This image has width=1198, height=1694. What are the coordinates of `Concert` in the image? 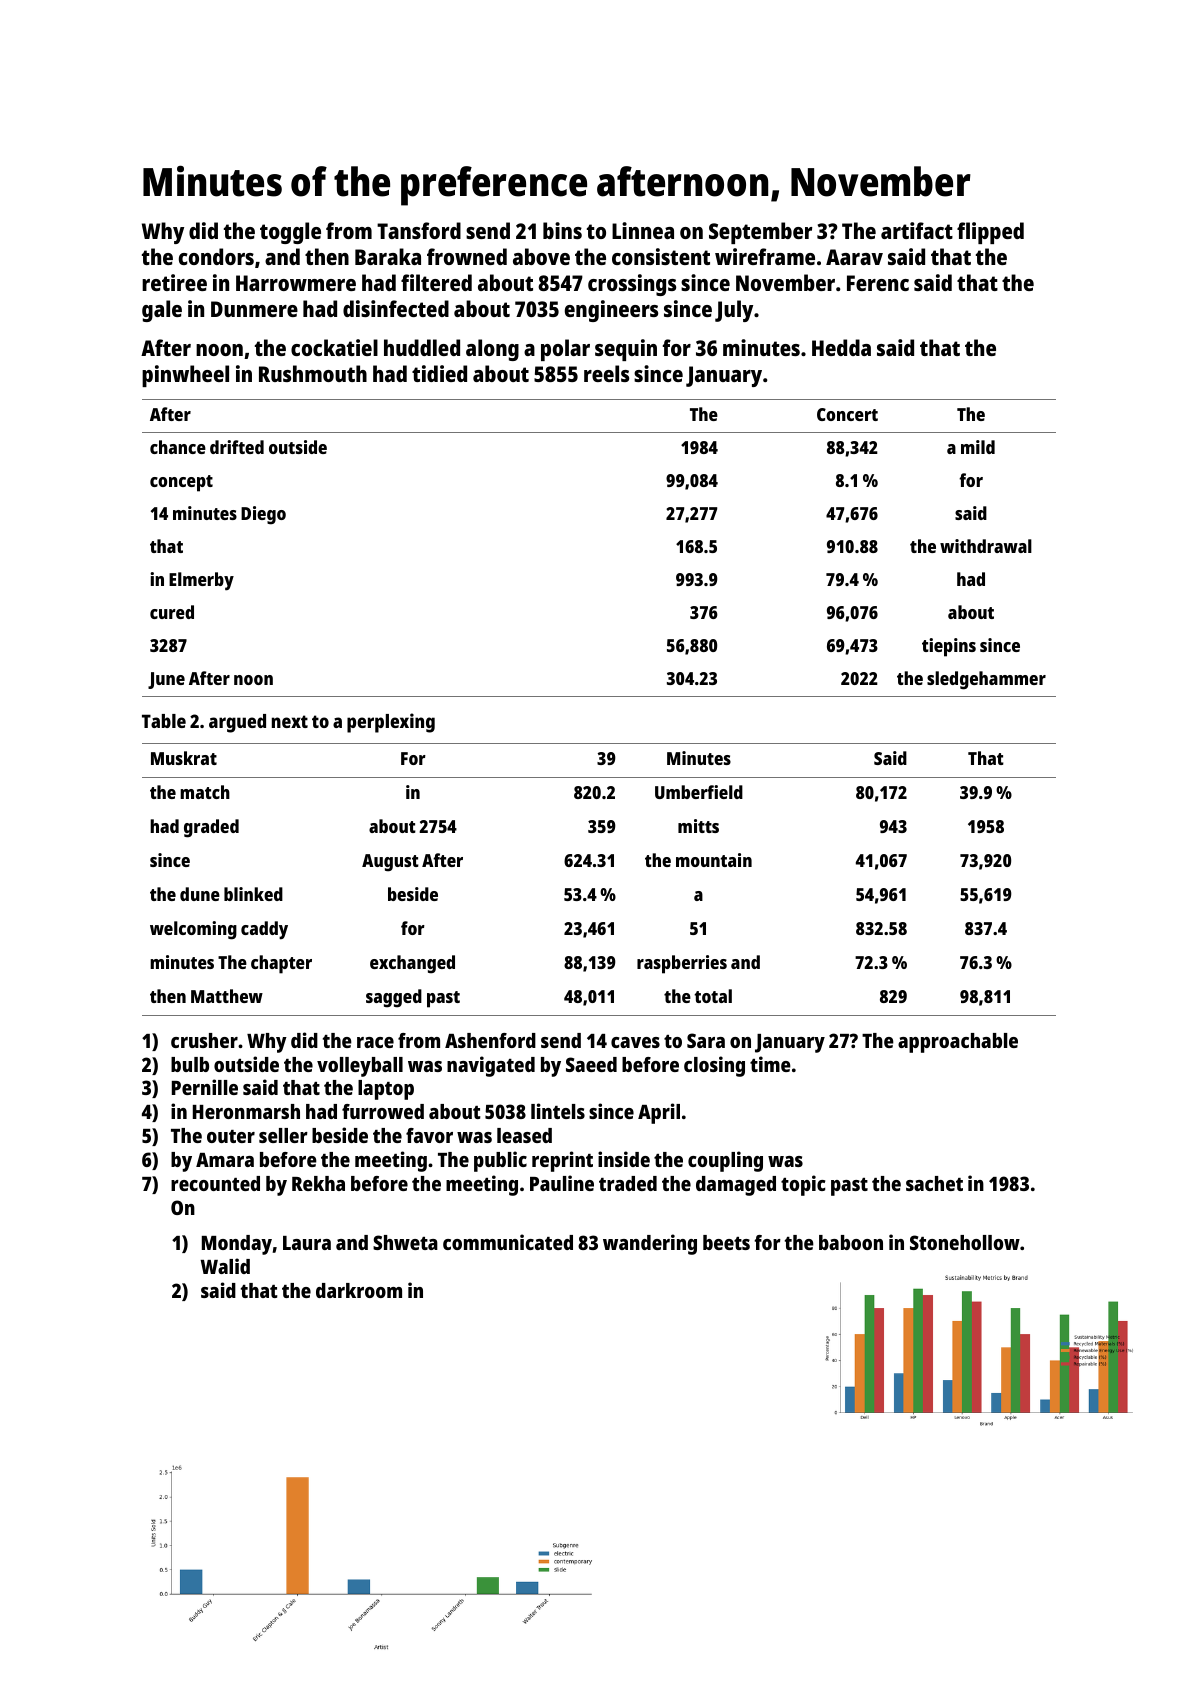 It's located at (847, 414).
